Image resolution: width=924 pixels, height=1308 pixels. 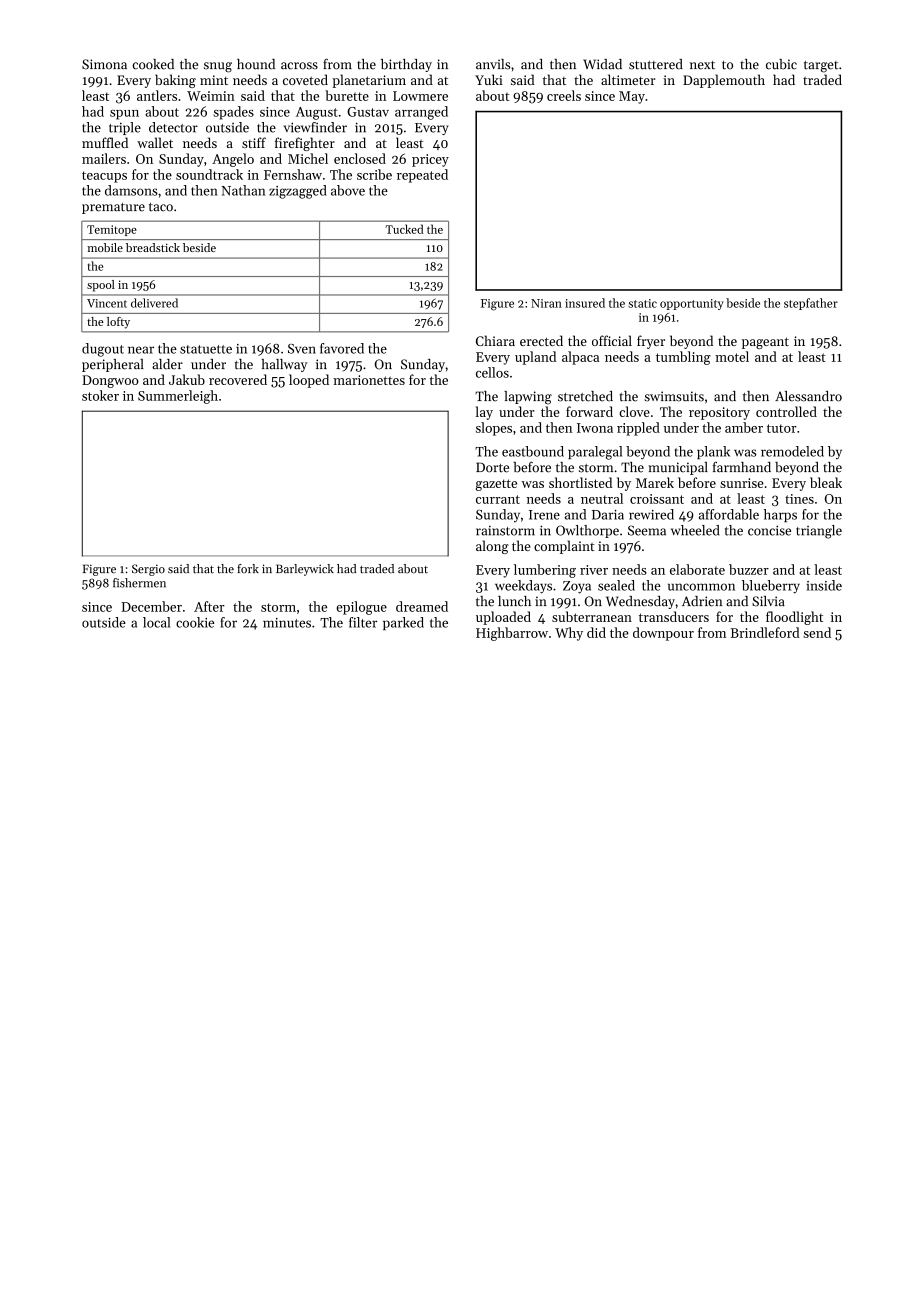 I want to click on currant, so click(x=498, y=499).
